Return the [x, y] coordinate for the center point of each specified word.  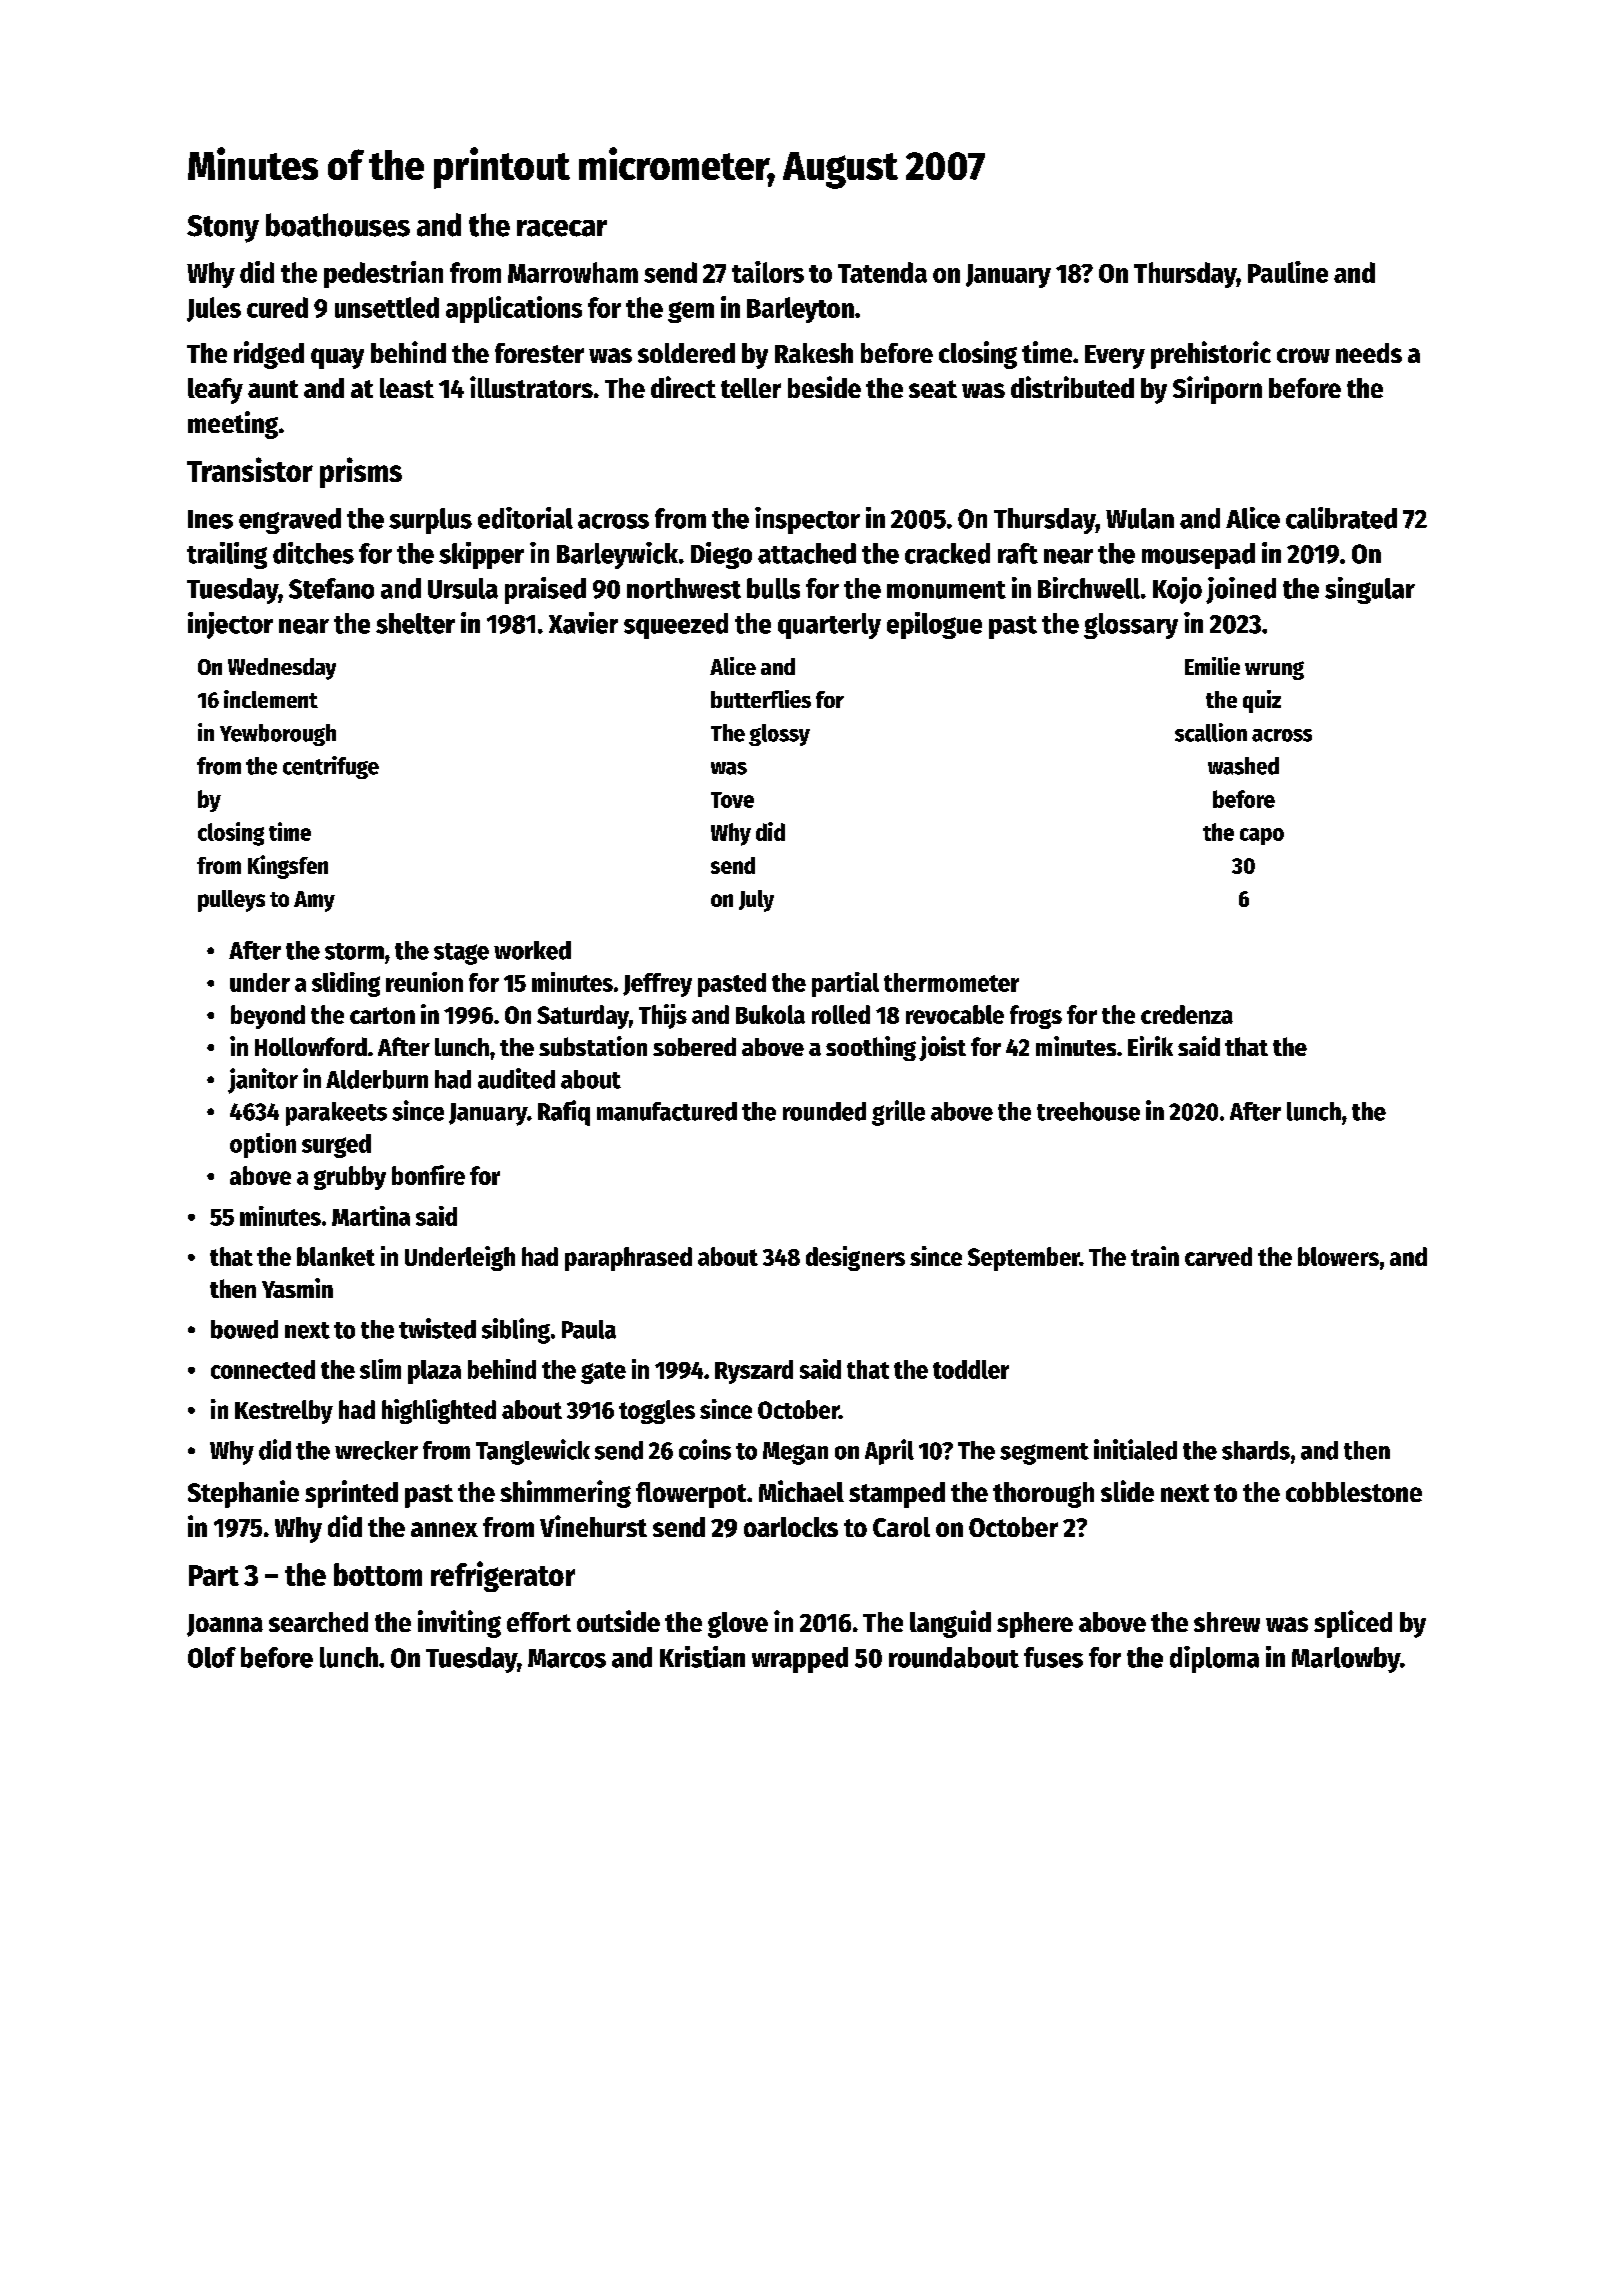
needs [1369, 353]
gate [603, 1373]
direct [683, 387]
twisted [437, 1328]
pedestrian [383, 274]
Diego [721, 555]
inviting [459, 1624]
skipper [481, 555]
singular [1370, 590]
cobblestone [1354, 1492]
